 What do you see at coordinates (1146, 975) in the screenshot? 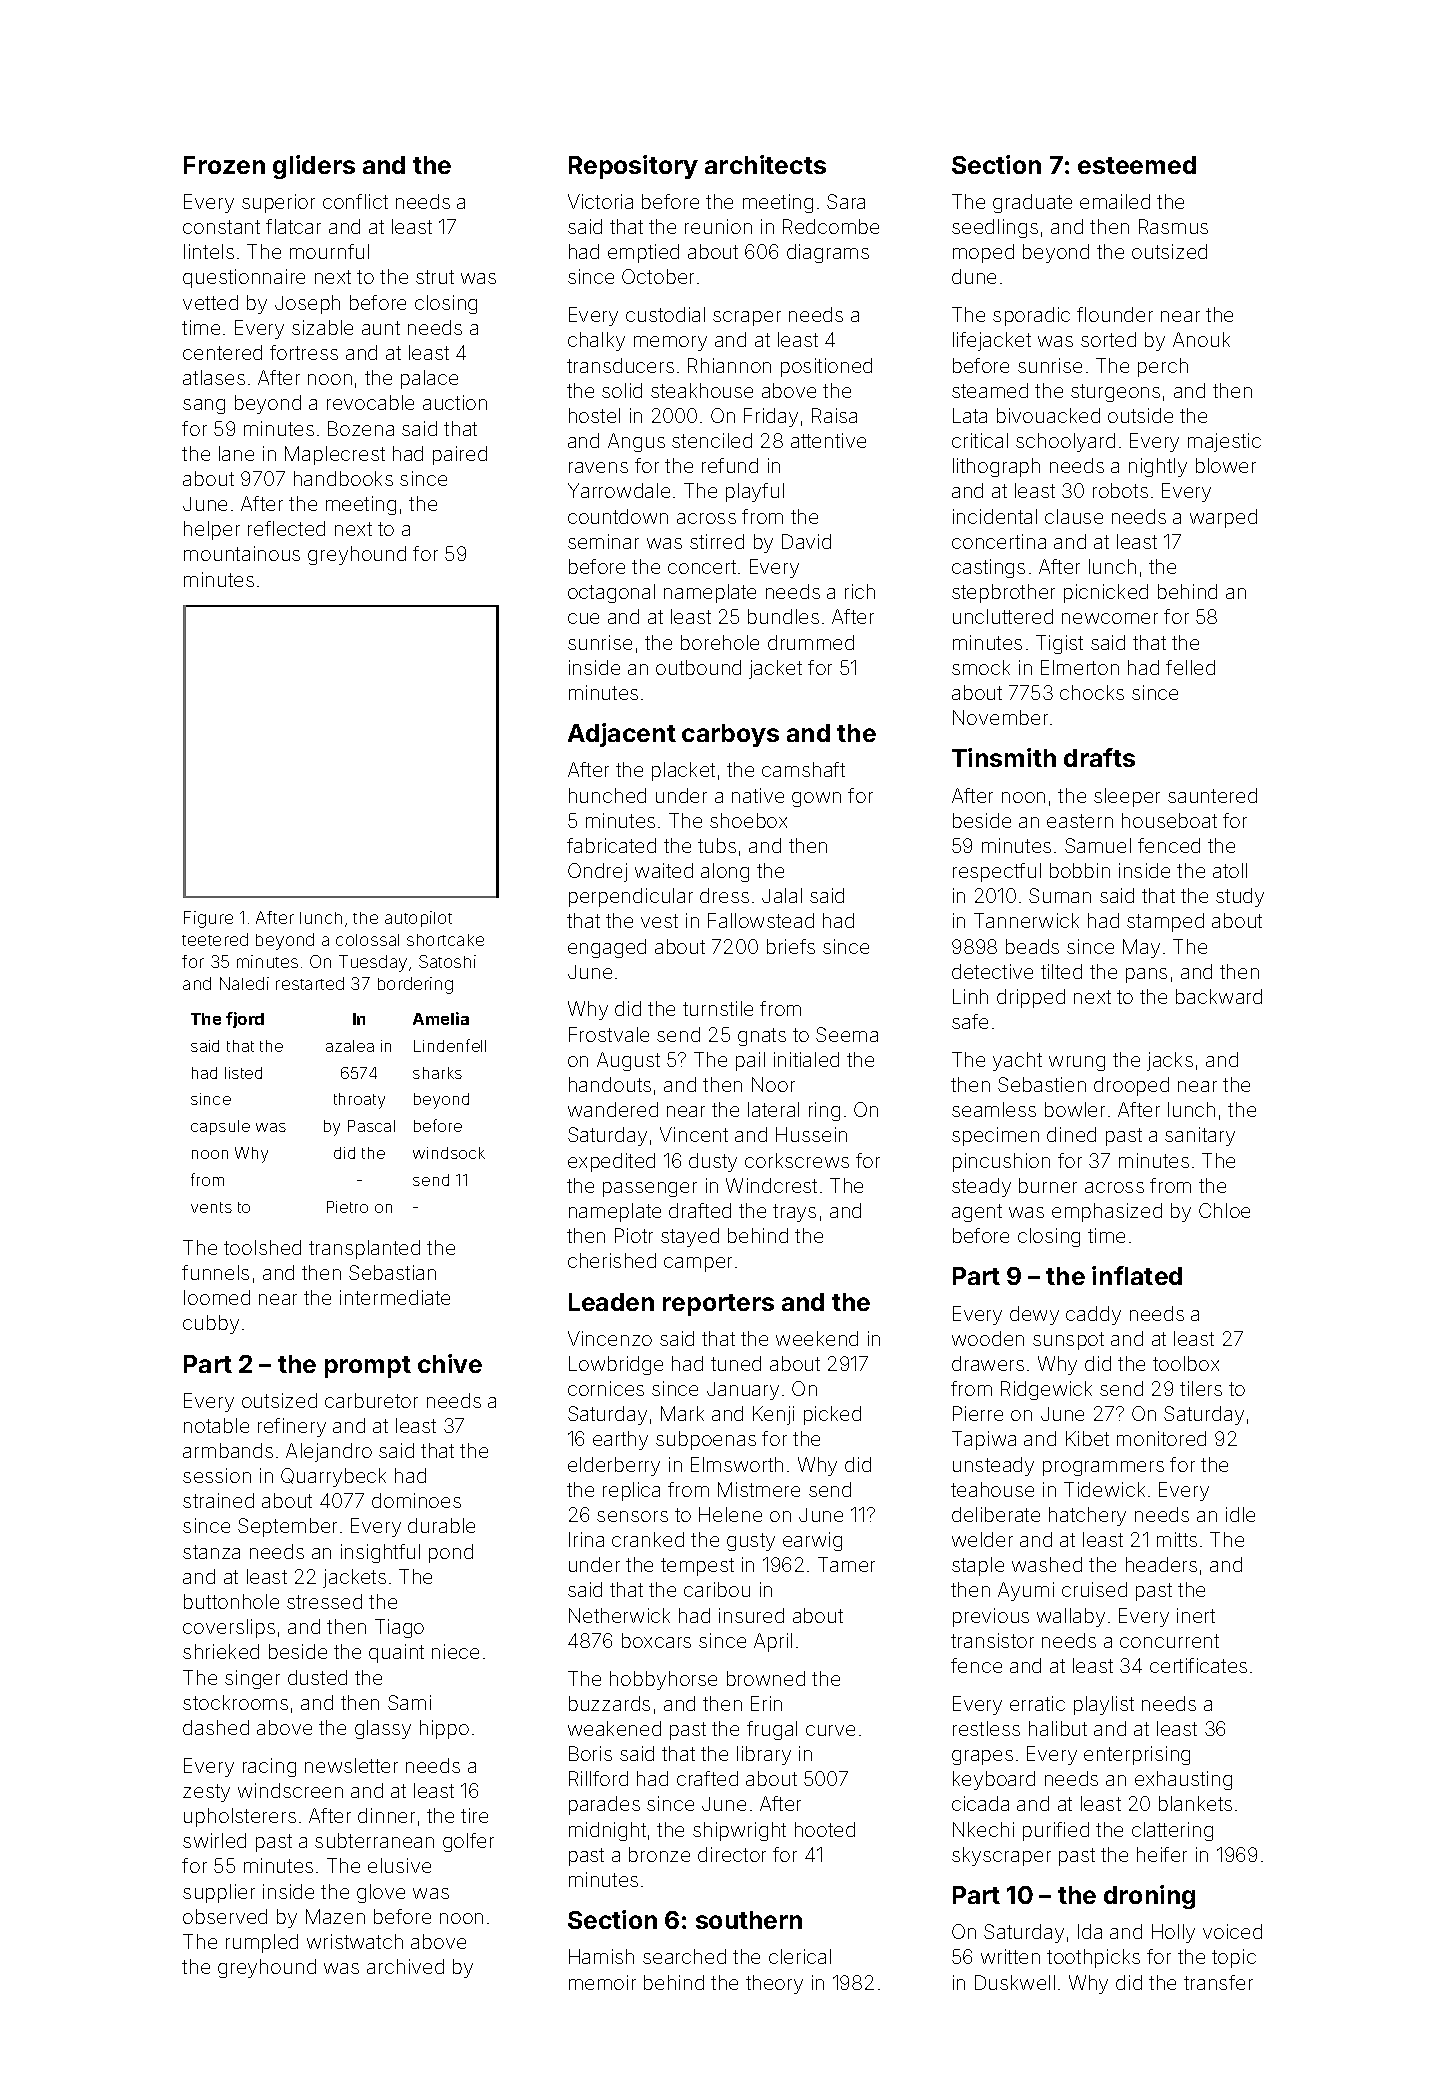
I see `pans` at bounding box center [1146, 975].
